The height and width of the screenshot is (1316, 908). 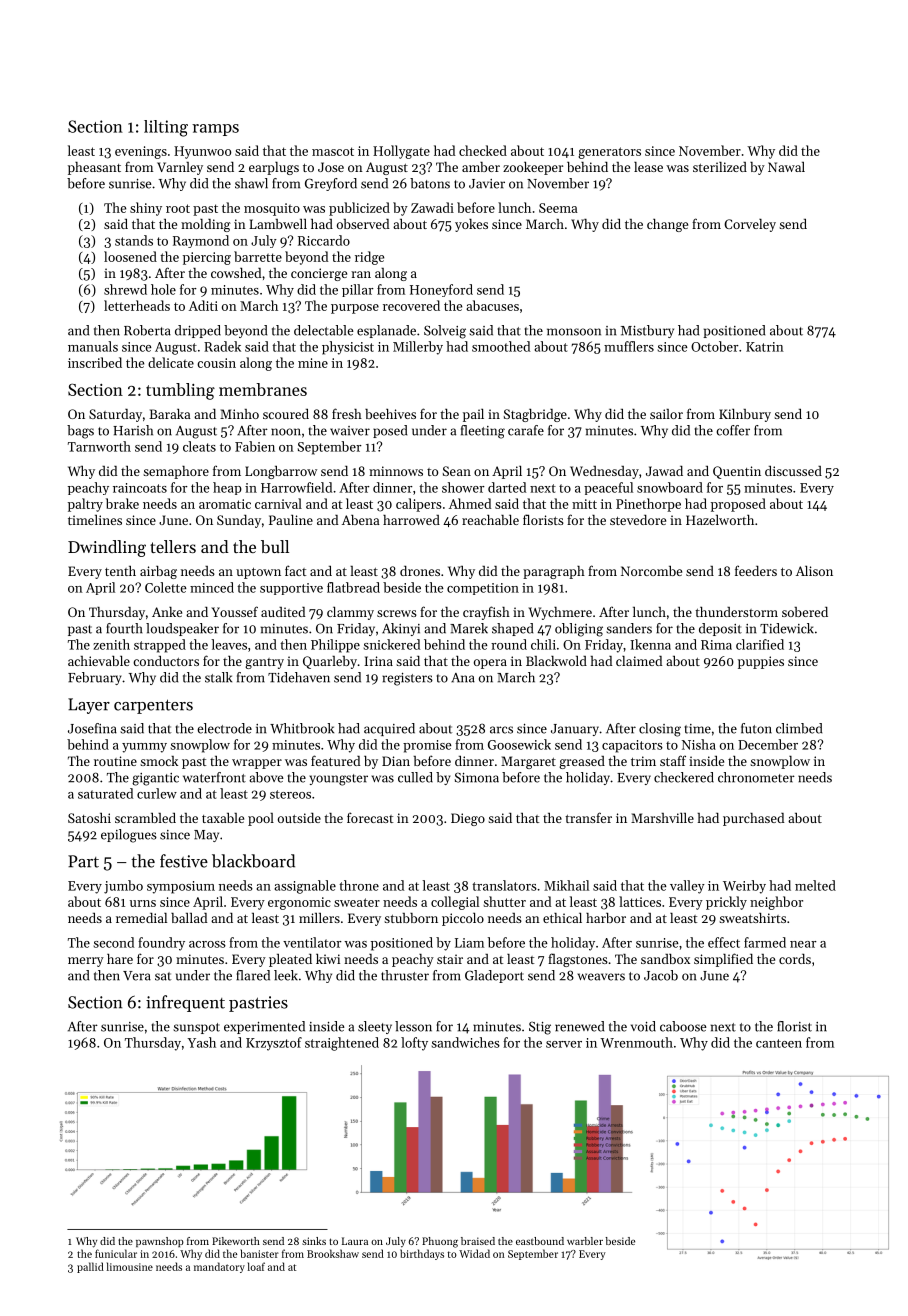 What do you see at coordinates (509, 644) in the screenshot?
I see `round` at bounding box center [509, 644].
